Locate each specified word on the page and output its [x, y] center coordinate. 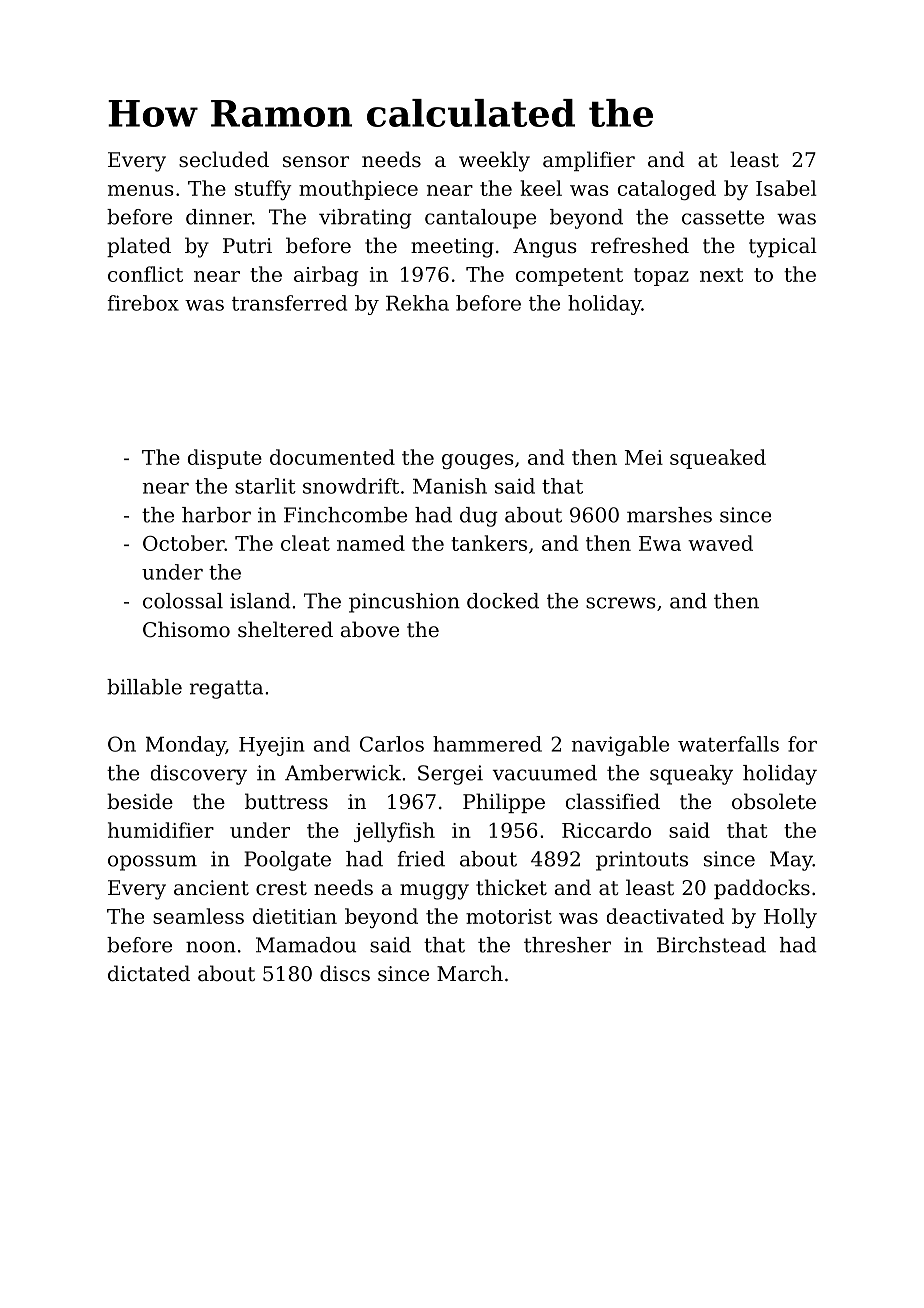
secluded [224, 159]
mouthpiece [358, 190]
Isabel [786, 188]
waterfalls [728, 744]
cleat [305, 543]
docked [503, 601]
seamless [198, 916]
